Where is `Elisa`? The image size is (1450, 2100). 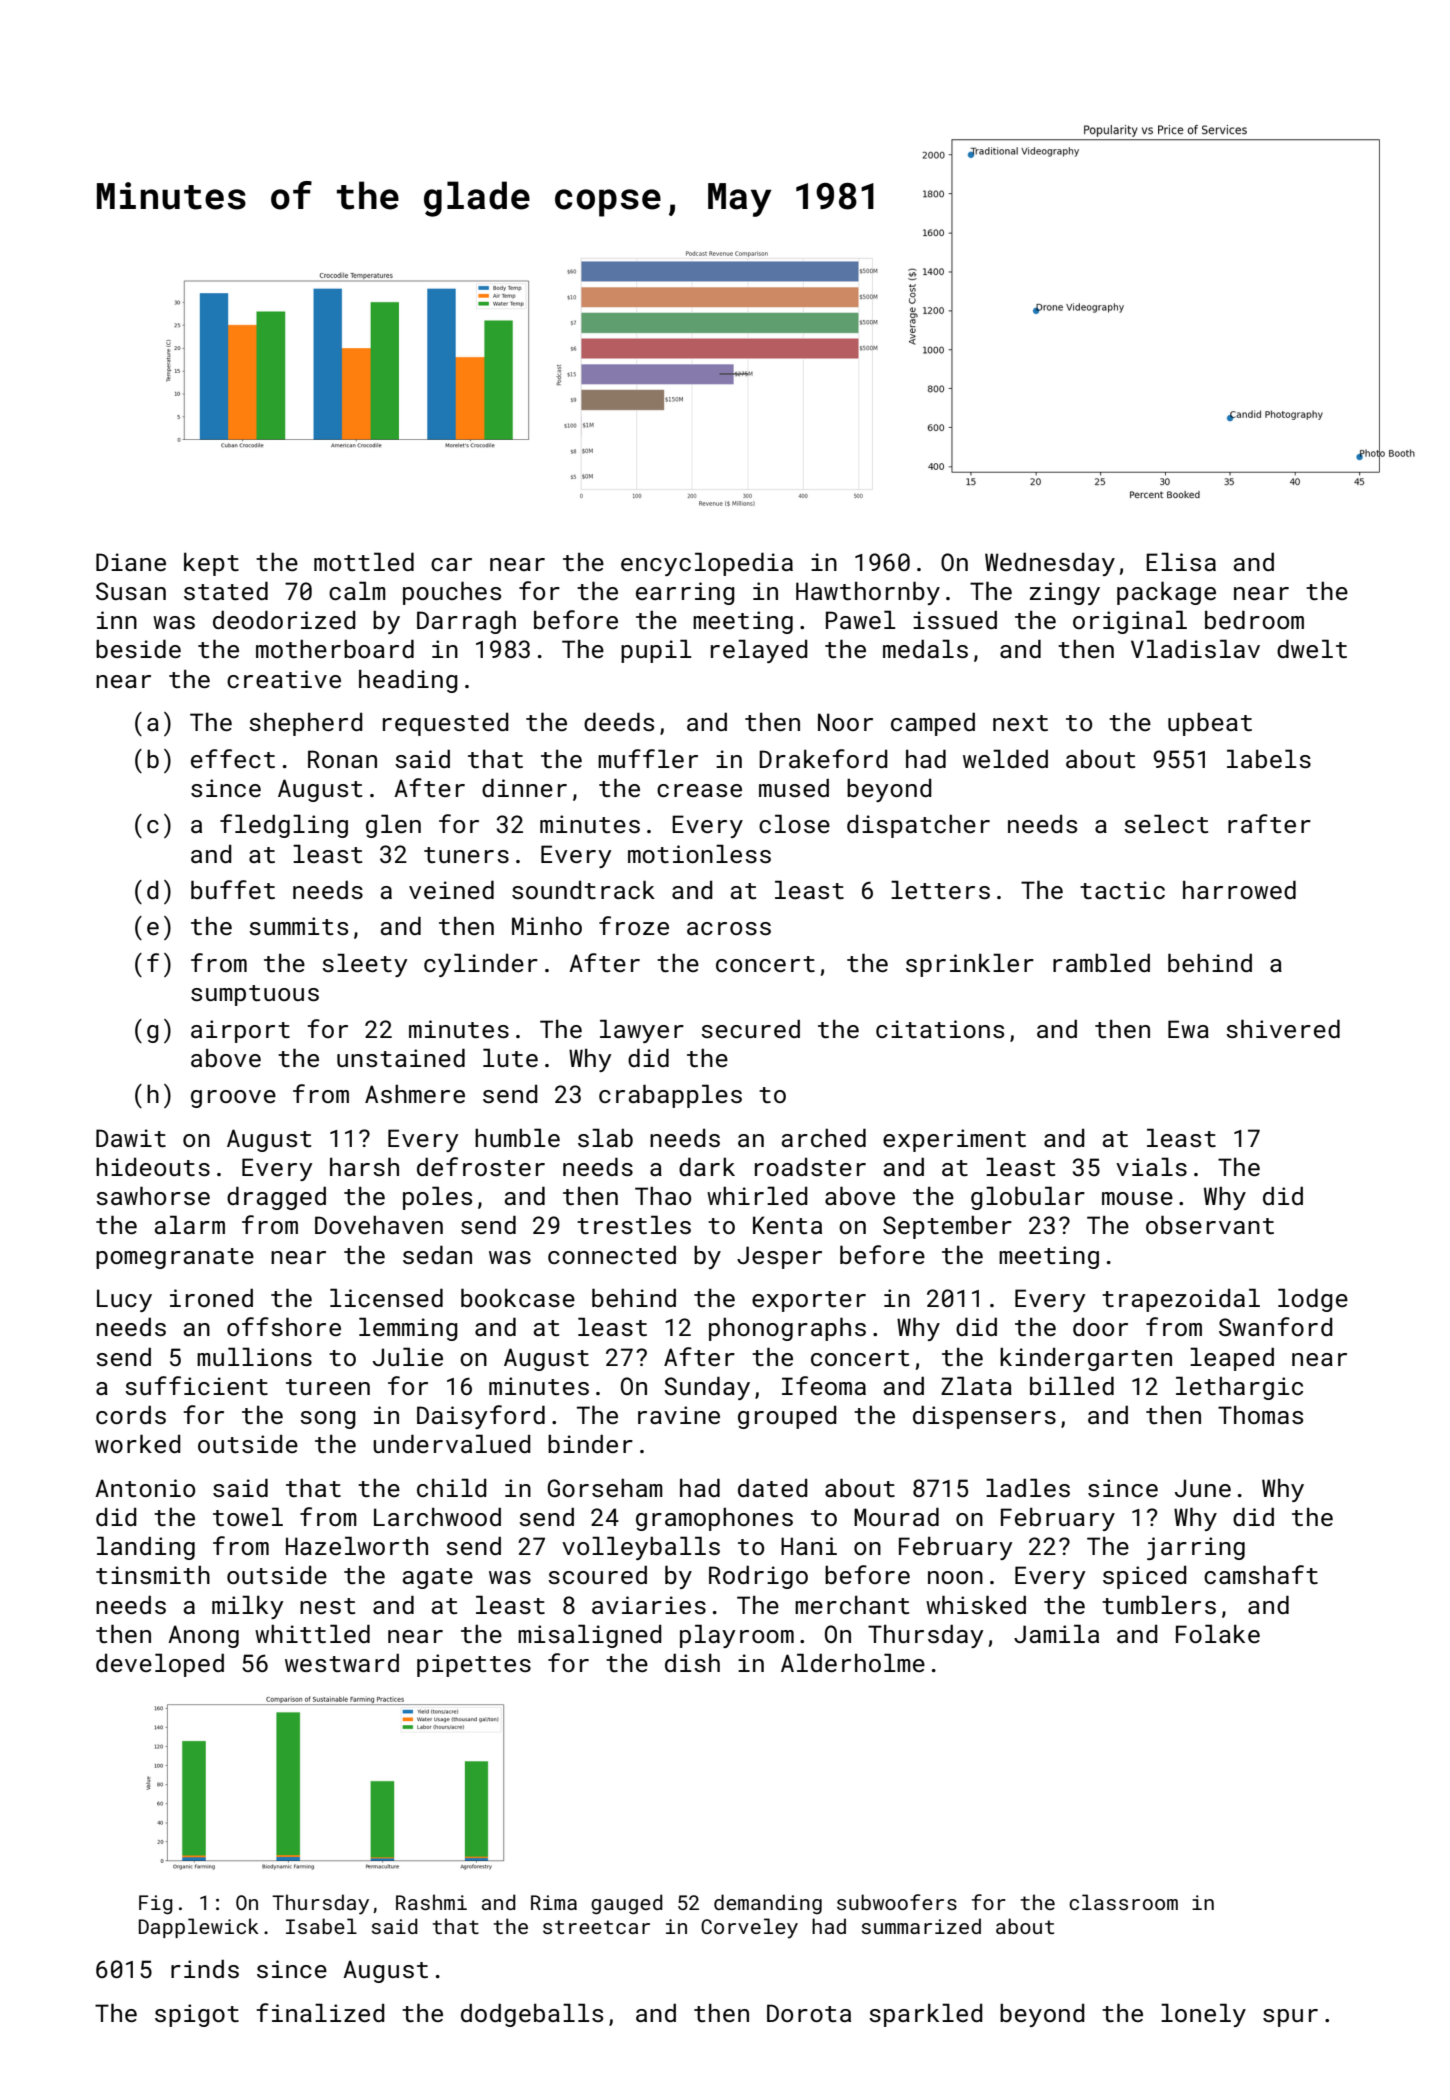 Elisa is located at coordinates (1181, 561).
